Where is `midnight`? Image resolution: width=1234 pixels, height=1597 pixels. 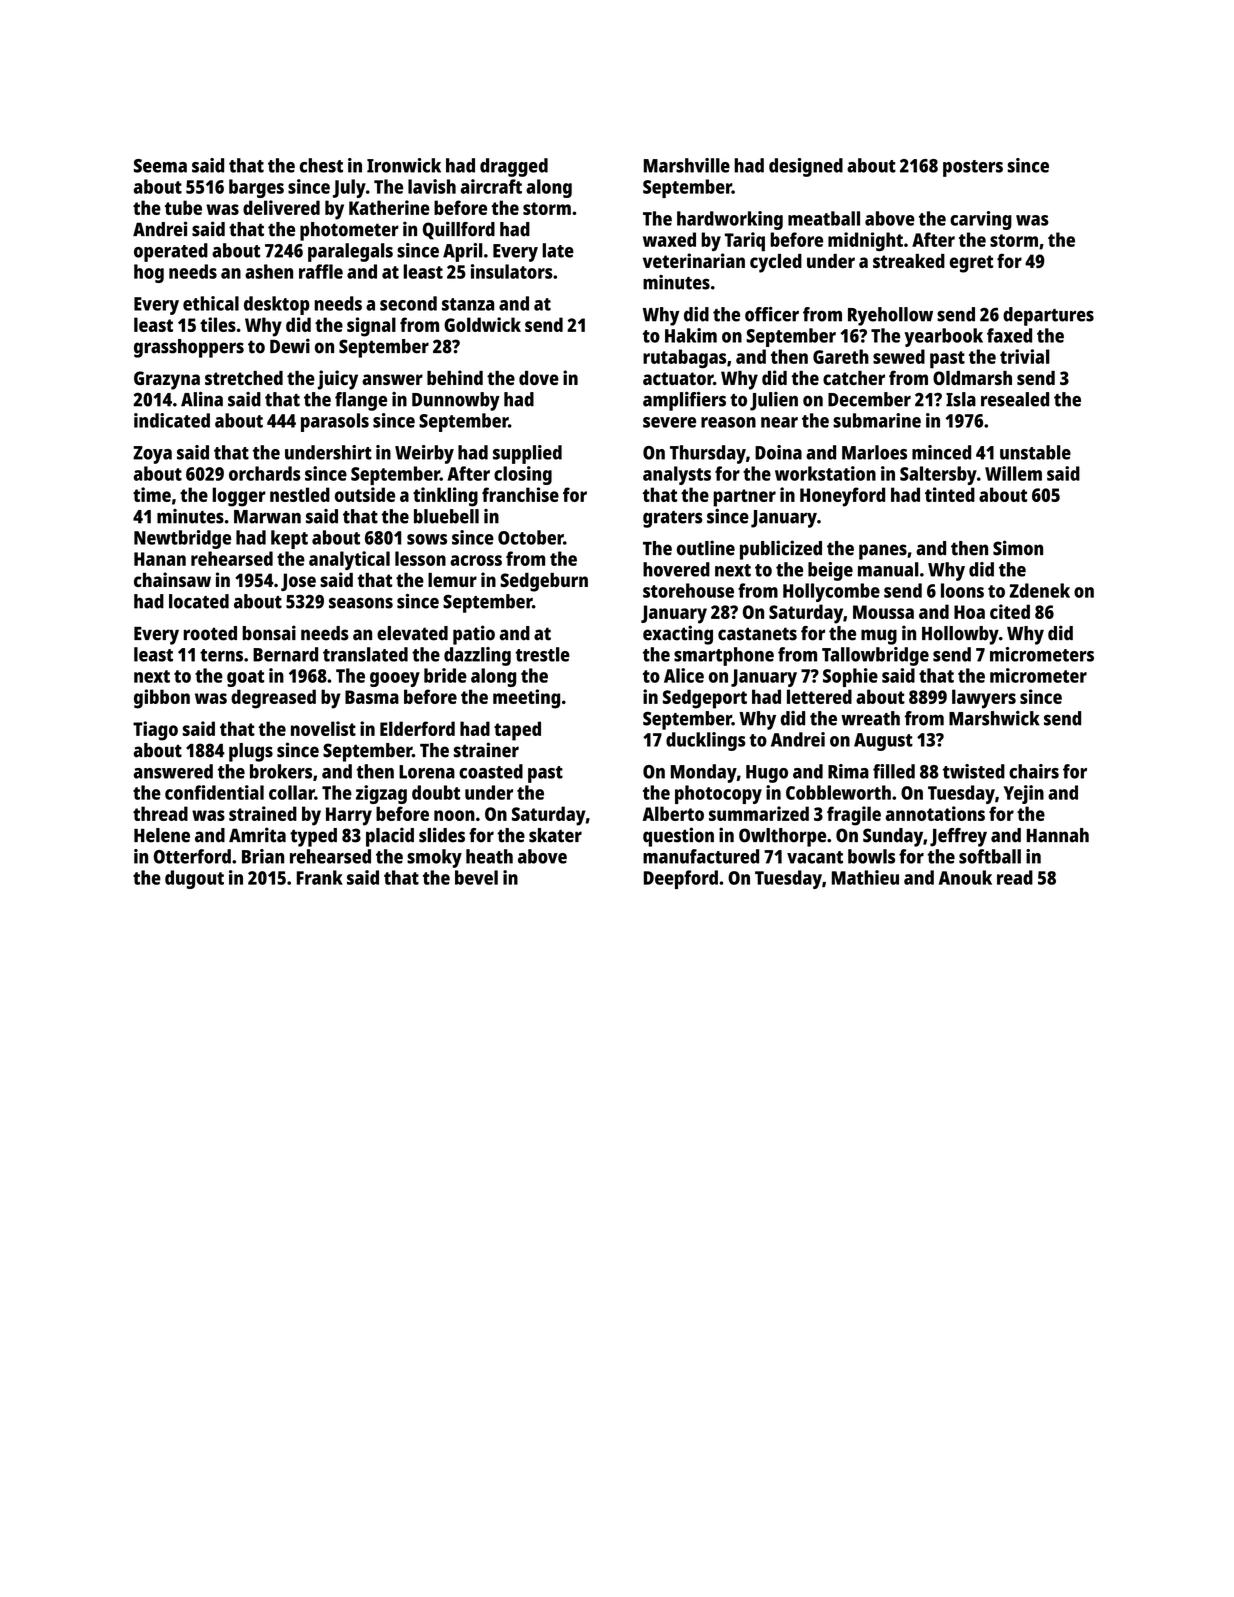 midnight is located at coordinates (865, 241).
